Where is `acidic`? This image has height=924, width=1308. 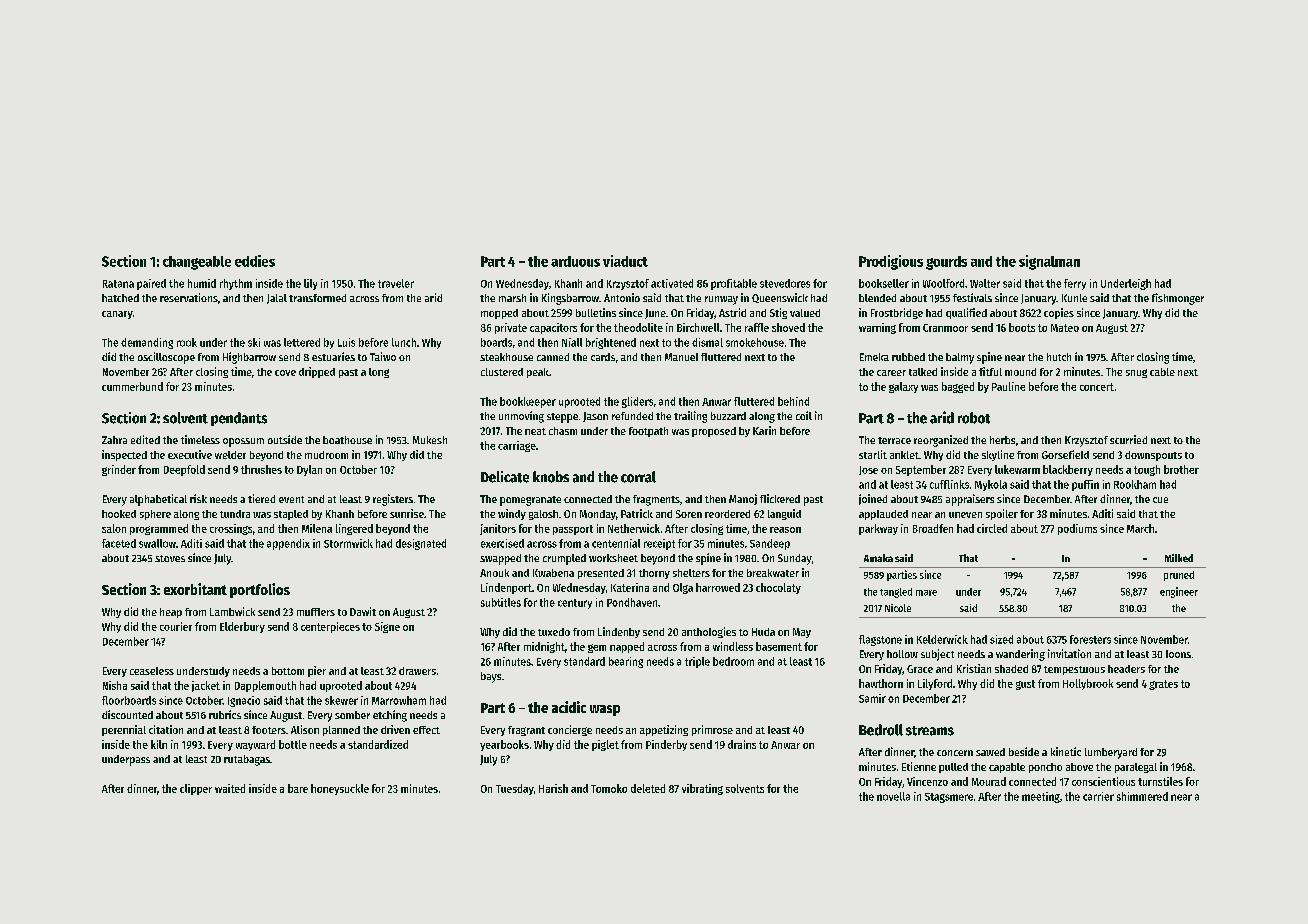 acidic is located at coordinates (569, 707).
